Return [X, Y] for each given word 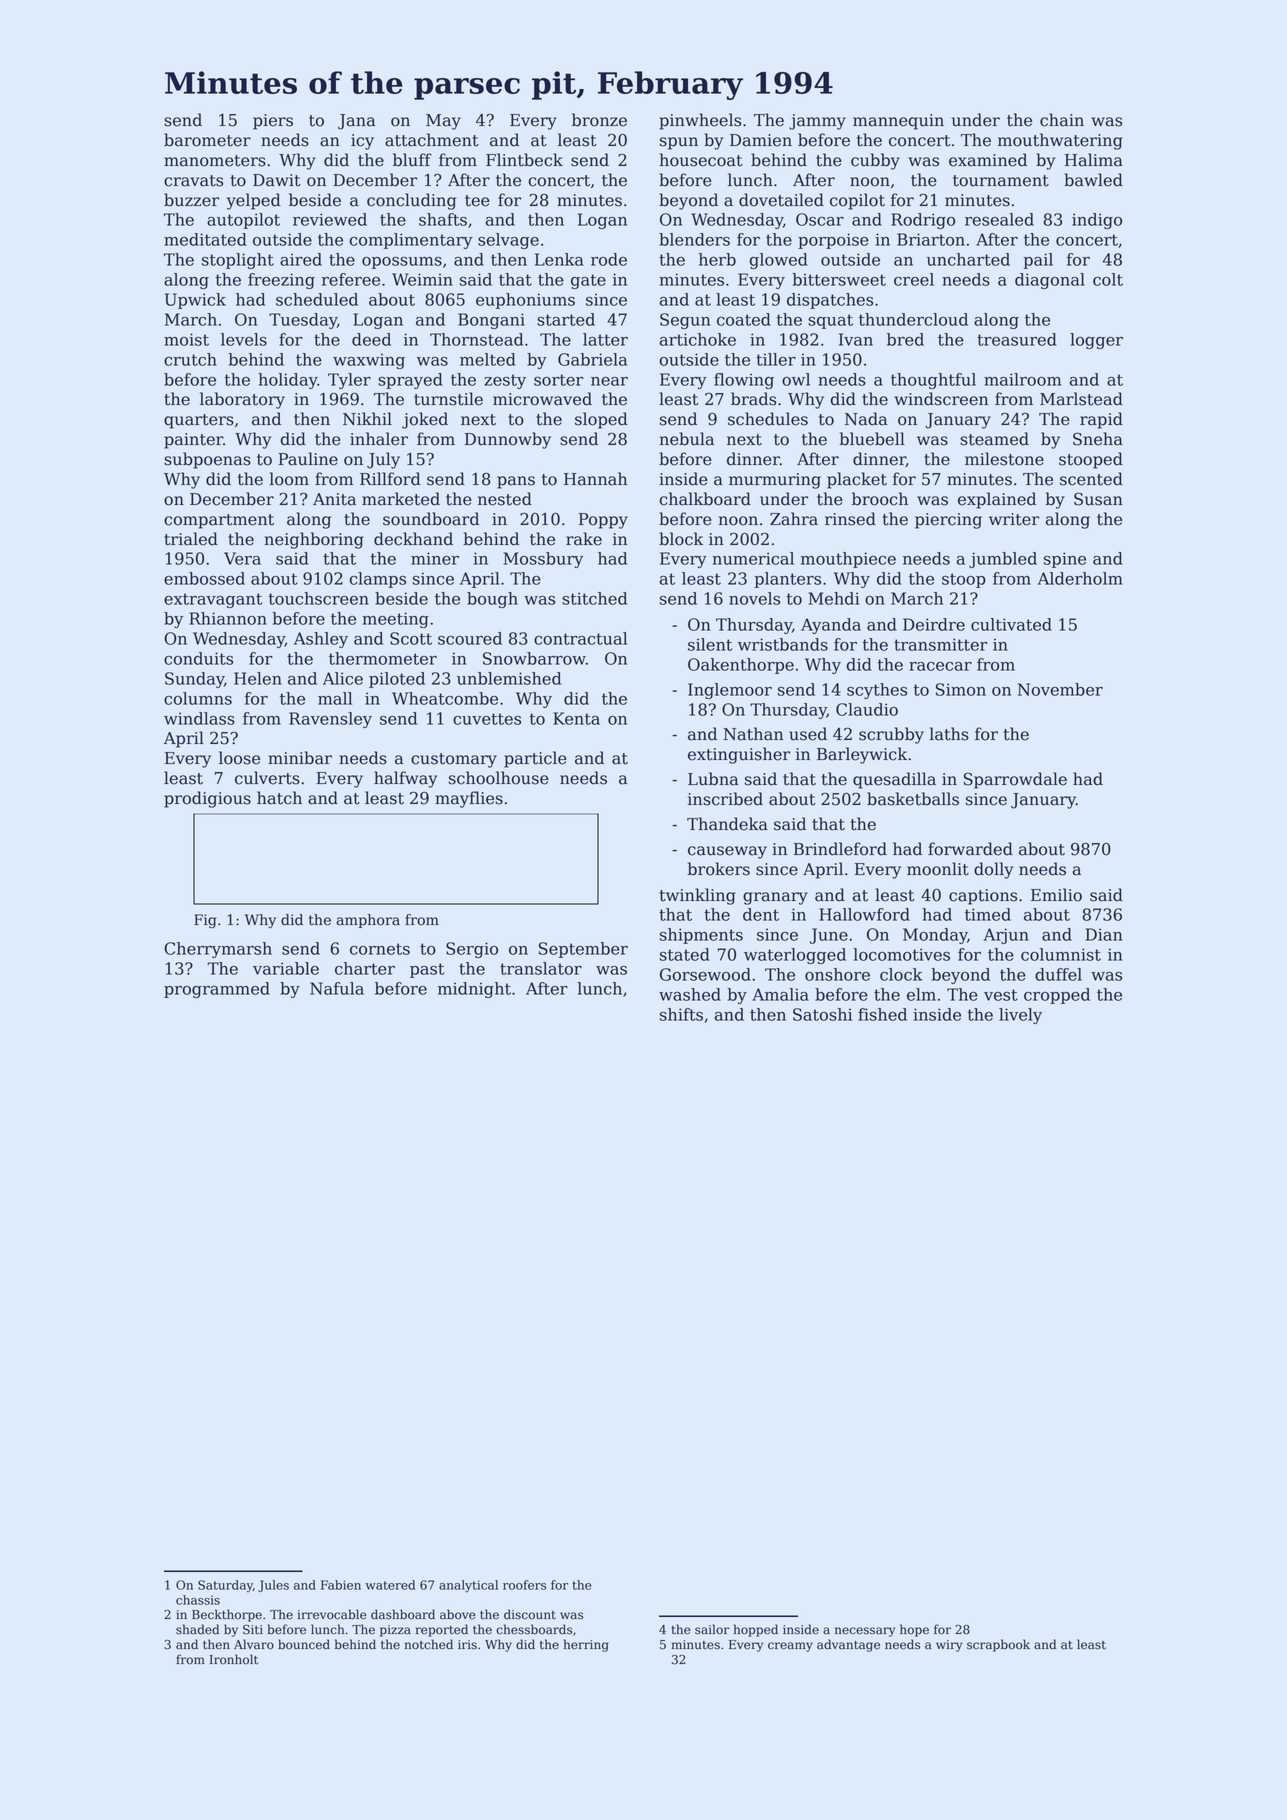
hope [914, 1630]
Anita [334, 499]
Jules [273, 1586]
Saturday [225, 1586]
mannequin [898, 122]
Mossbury [543, 560]
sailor [712, 1629]
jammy [817, 122]
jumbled [1003, 560]
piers [273, 122]
